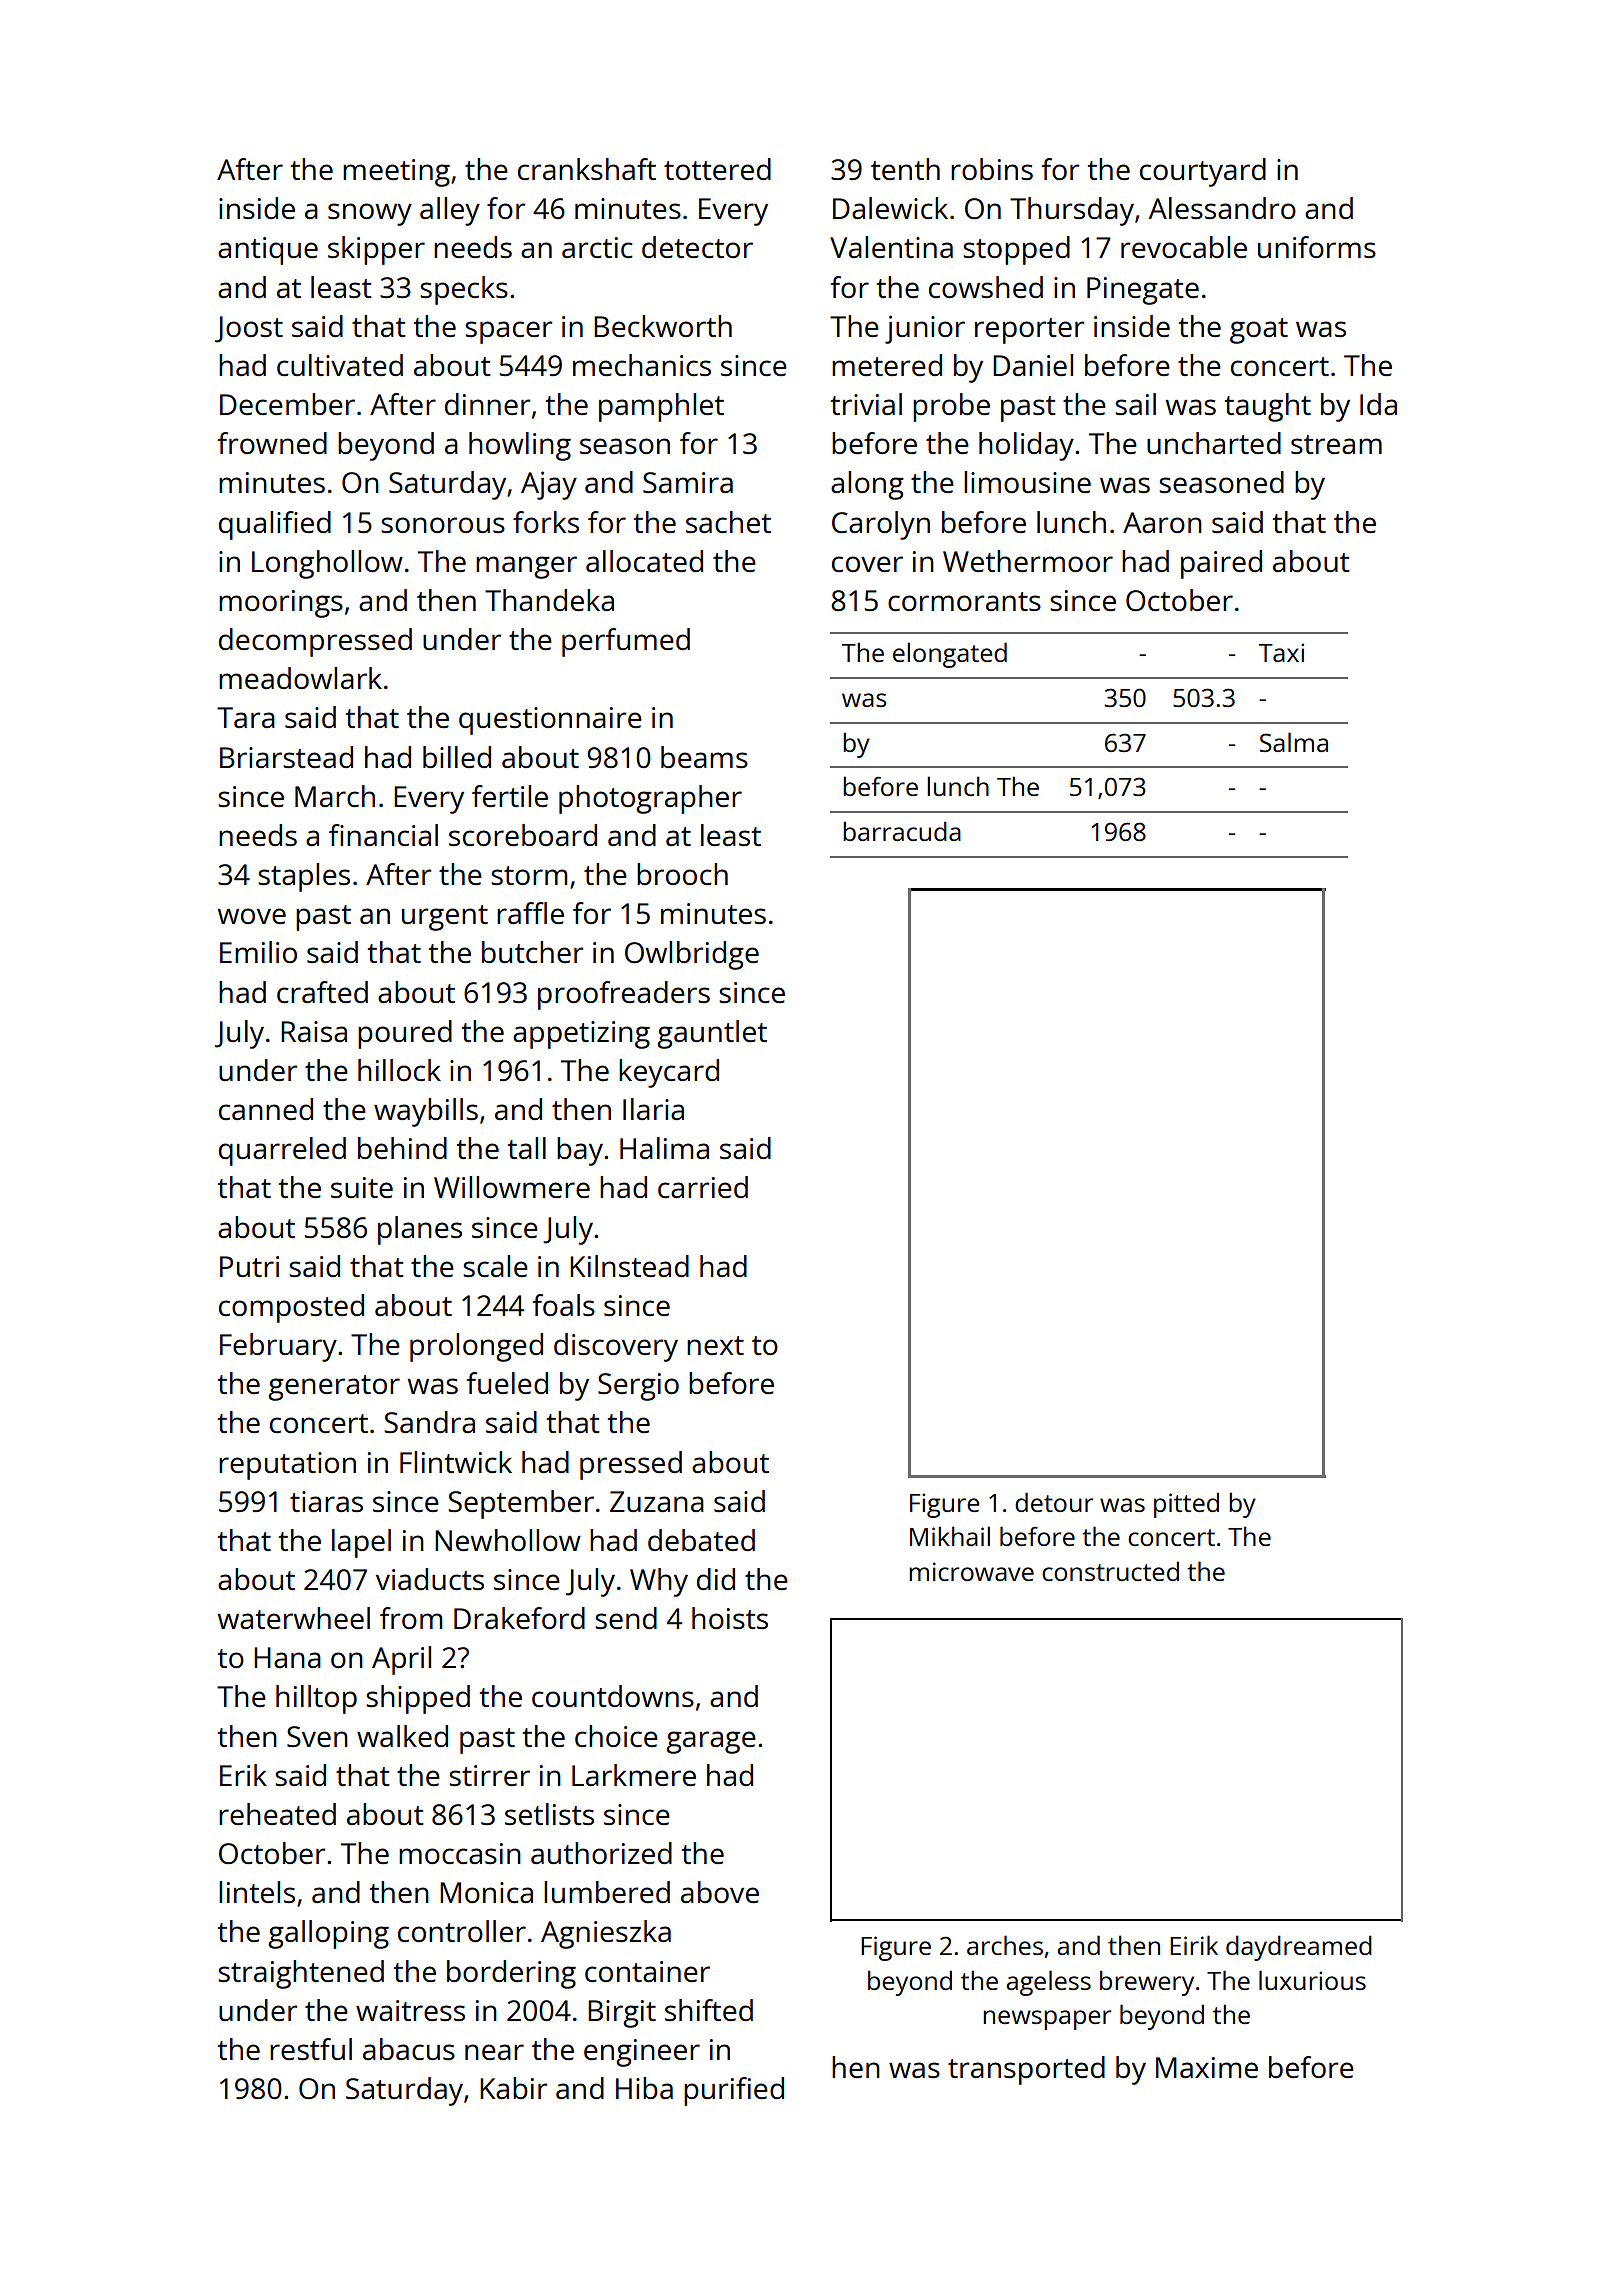 This screenshot has height=2292, width=1620. What do you see at coordinates (460, 1853) in the screenshot?
I see `moccasin` at bounding box center [460, 1853].
